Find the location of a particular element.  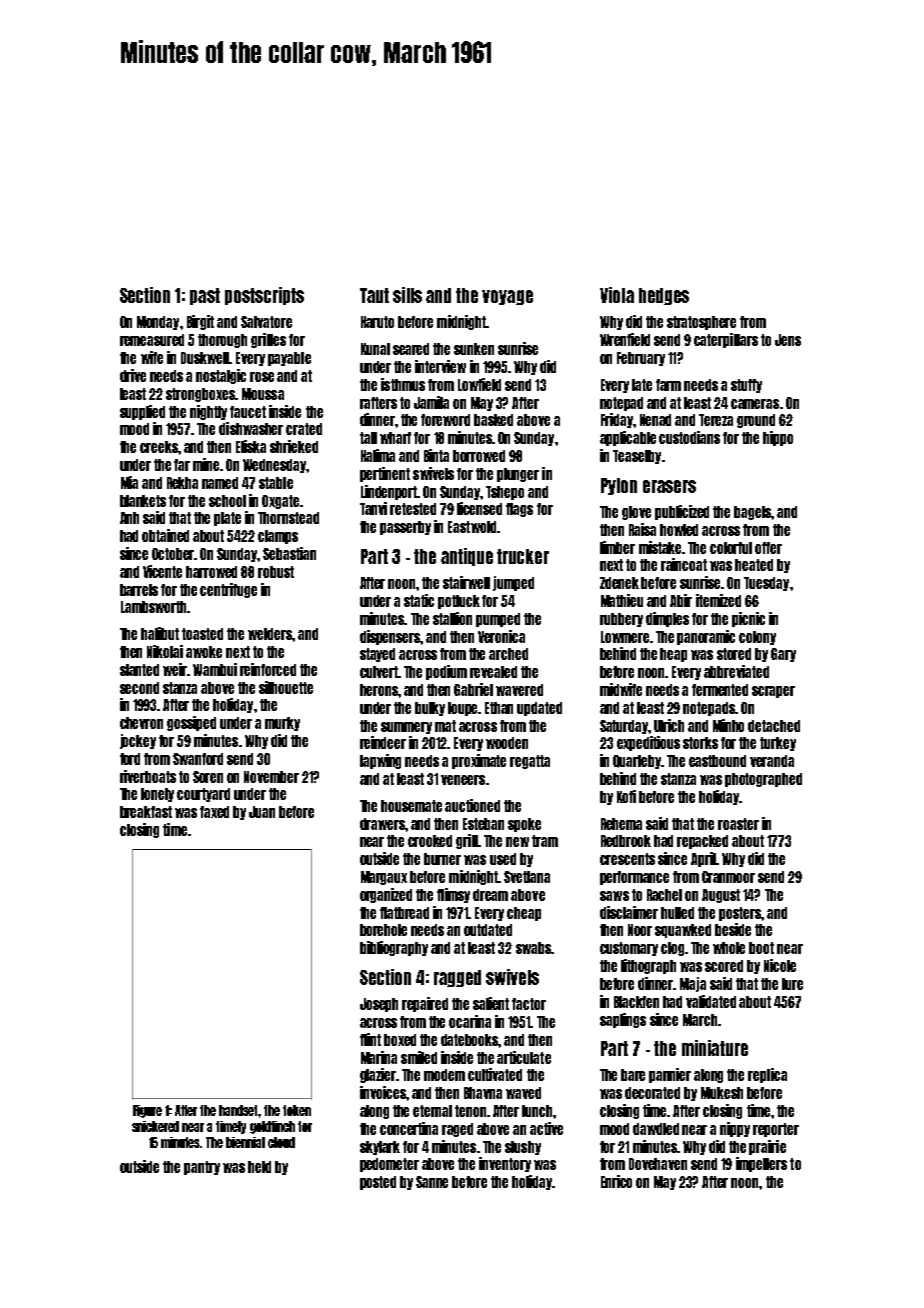

remeasured is located at coordinates (152, 340).
